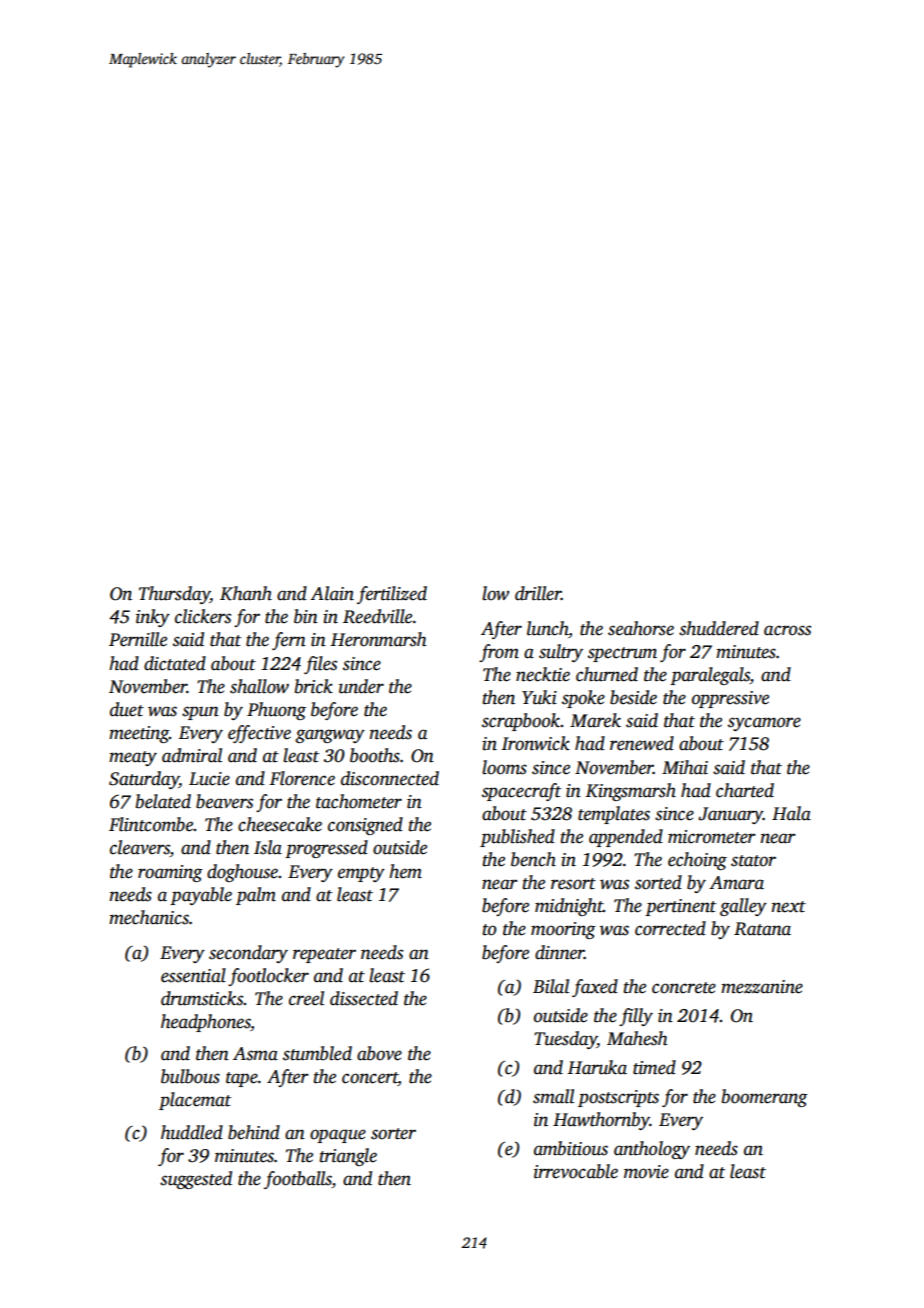  Describe the element at coordinates (224, 801) in the document. I see `beavers` at that location.
